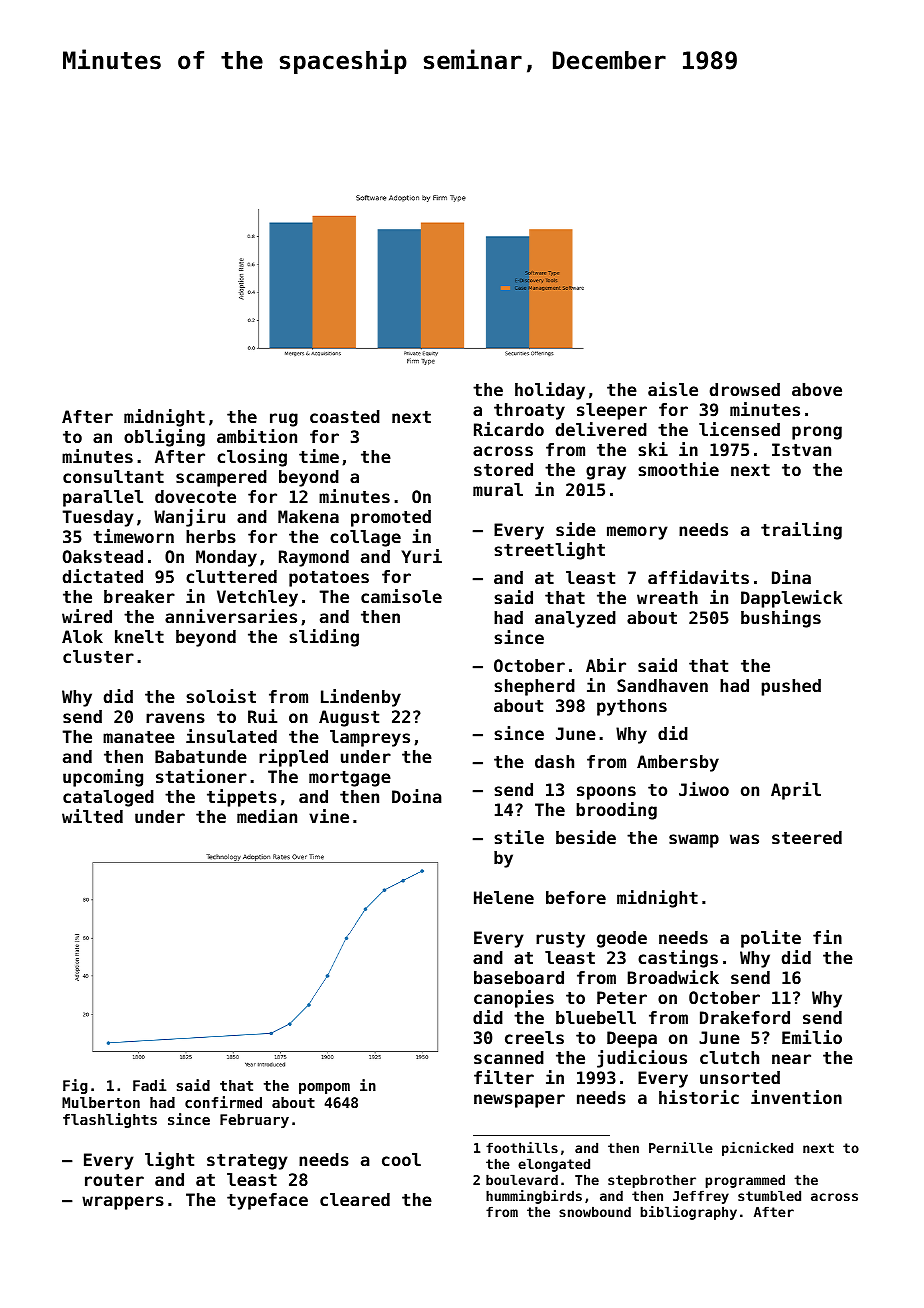  Describe the element at coordinates (807, 837) in the page. I see `steered` at that location.
